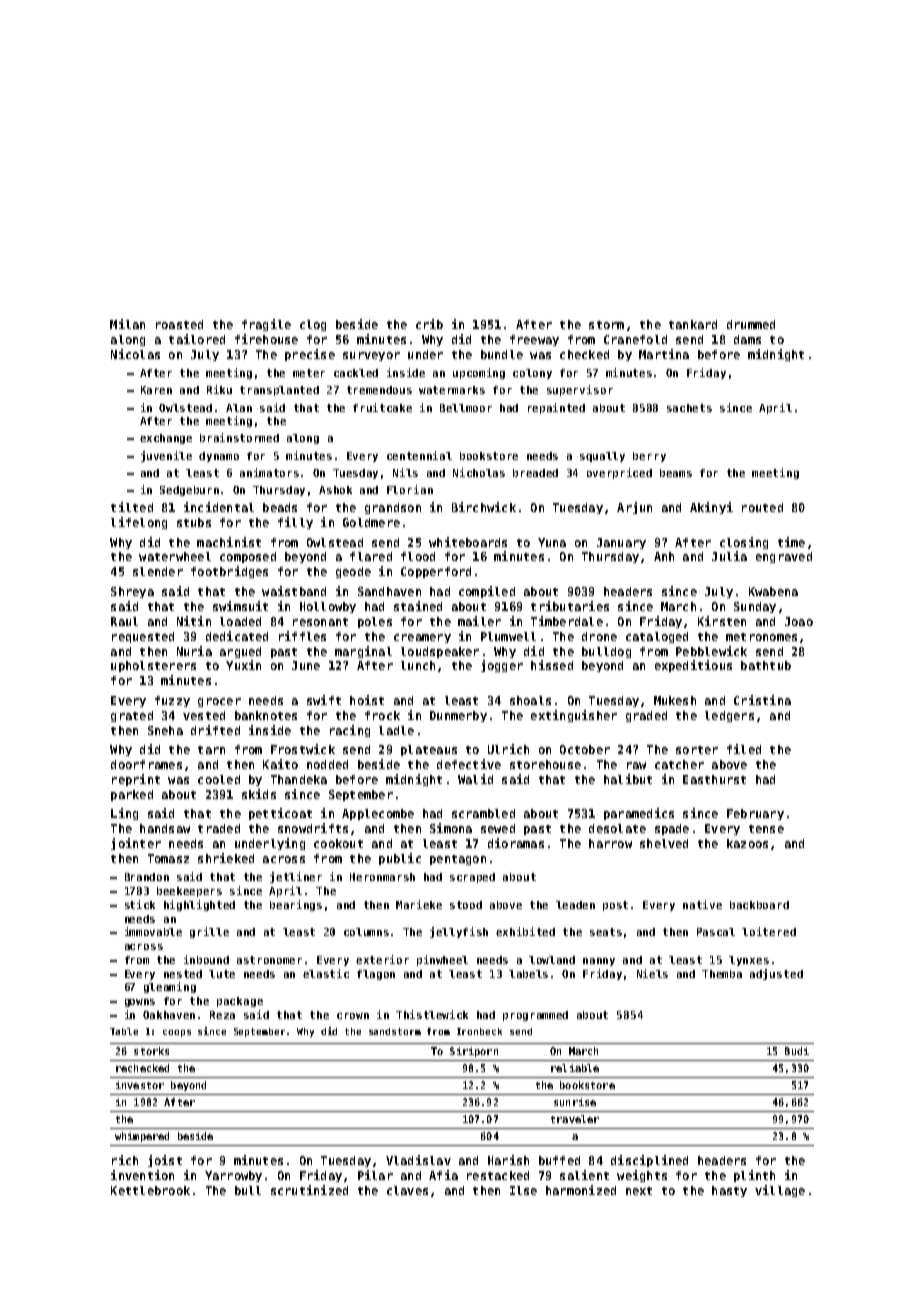 Image resolution: width=924 pixels, height=1308 pixels. What do you see at coordinates (649, 457) in the page?
I see `berry` at bounding box center [649, 457].
